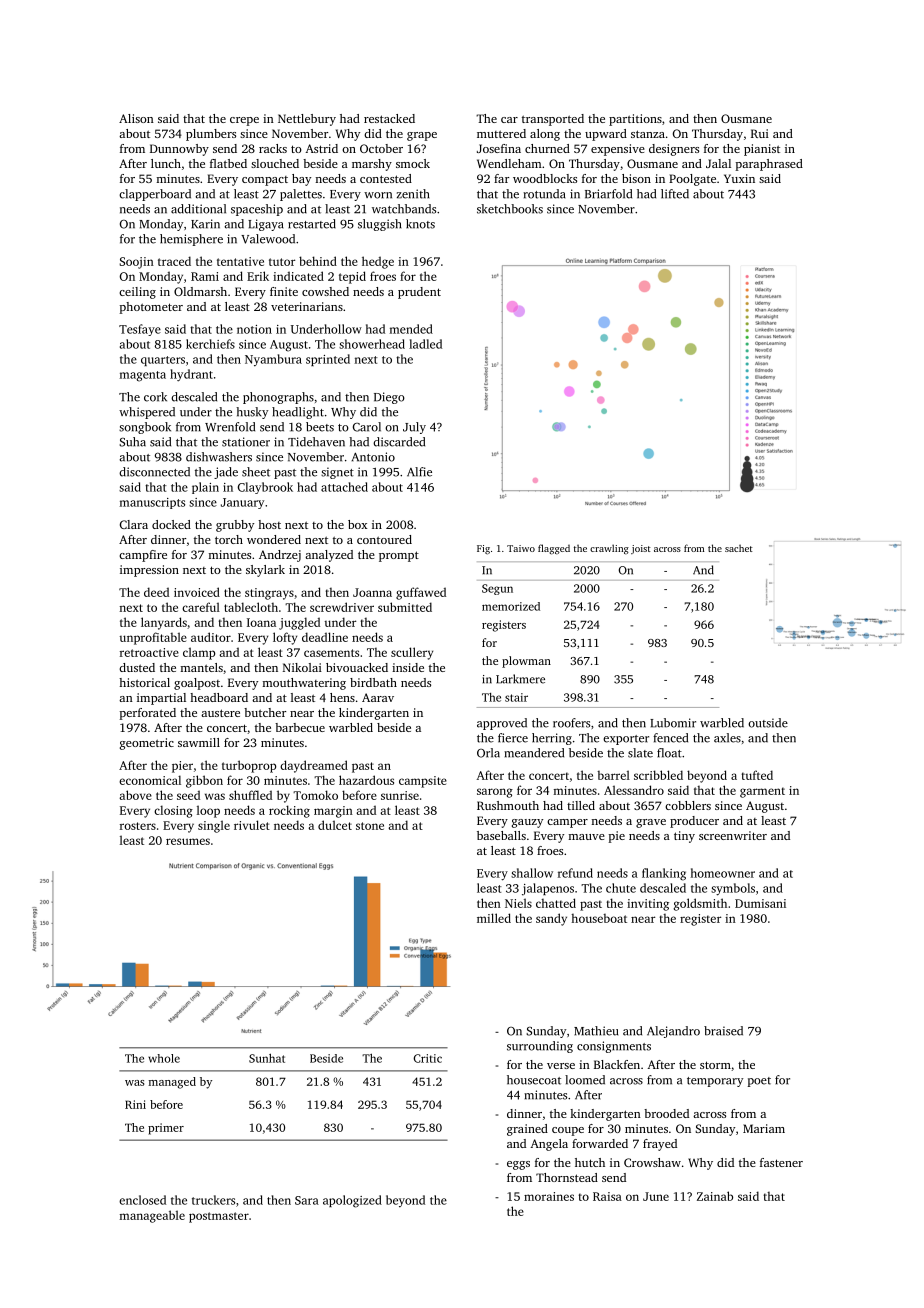 Image resolution: width=924 pixels, height=1308 pixels. Describe the element at coordinates (268, 239) in the document. I see `Valewood` at that location.
